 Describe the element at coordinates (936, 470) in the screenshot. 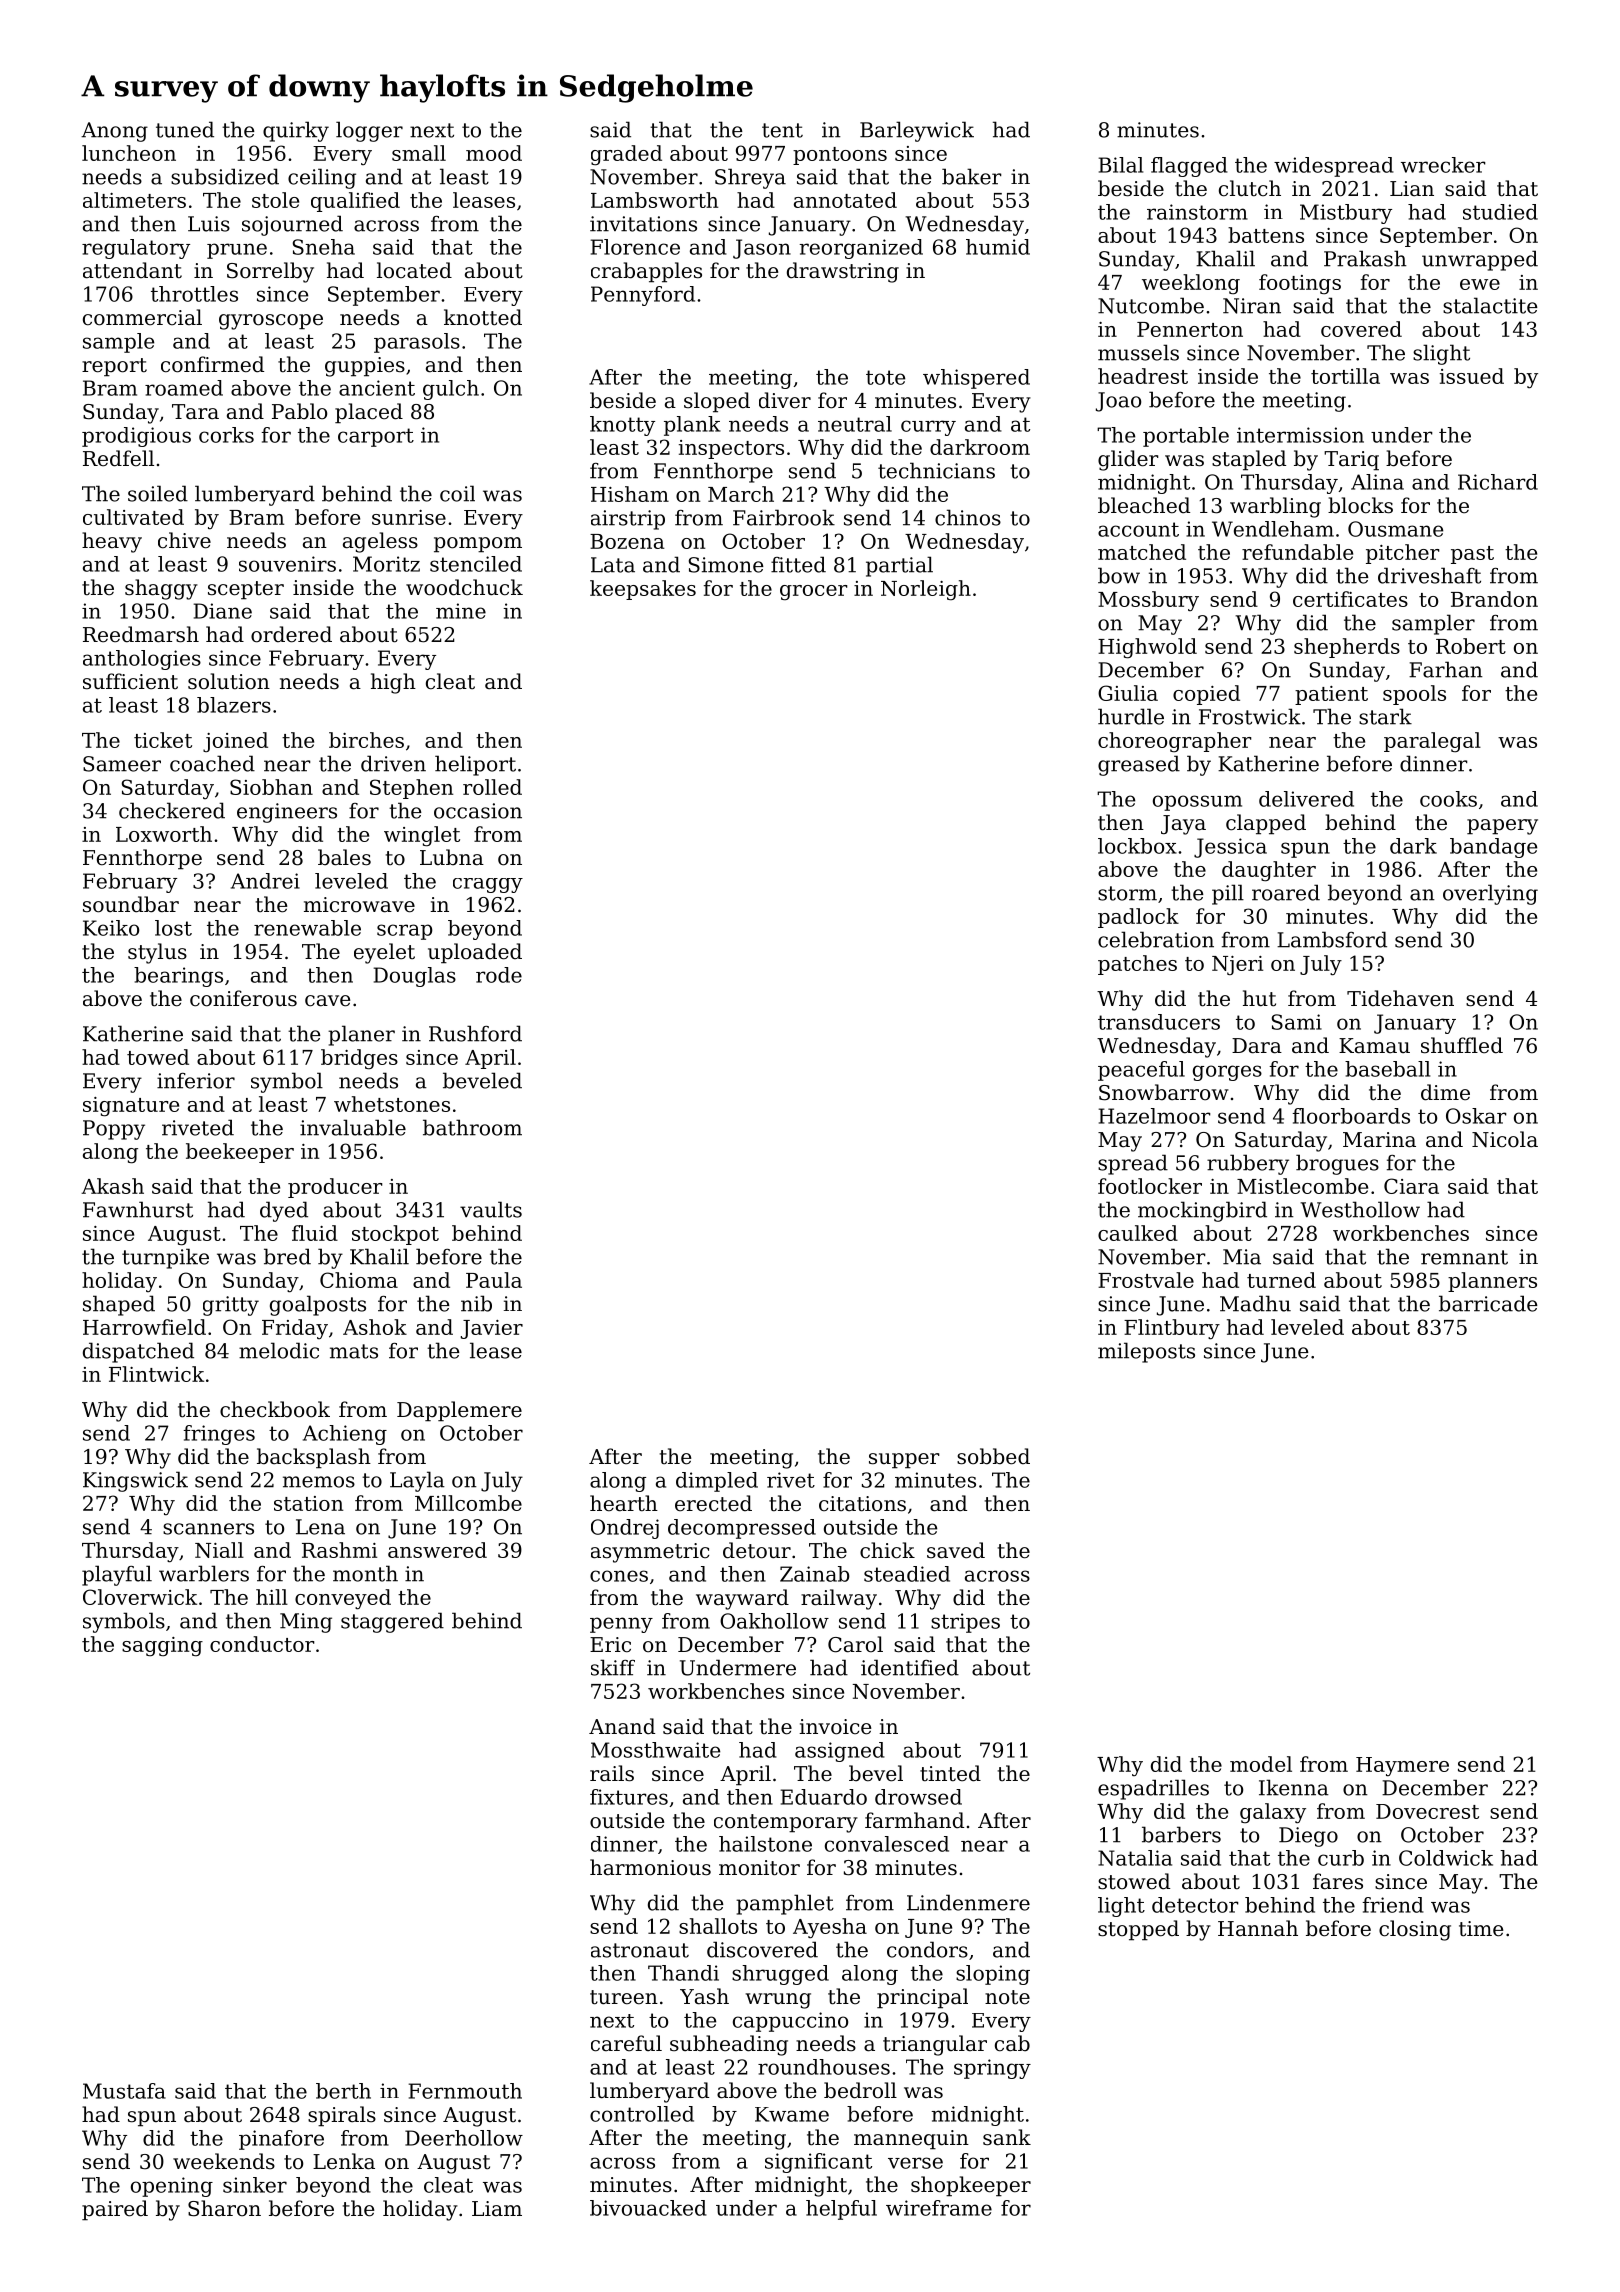

I see `technicians` at that location.
